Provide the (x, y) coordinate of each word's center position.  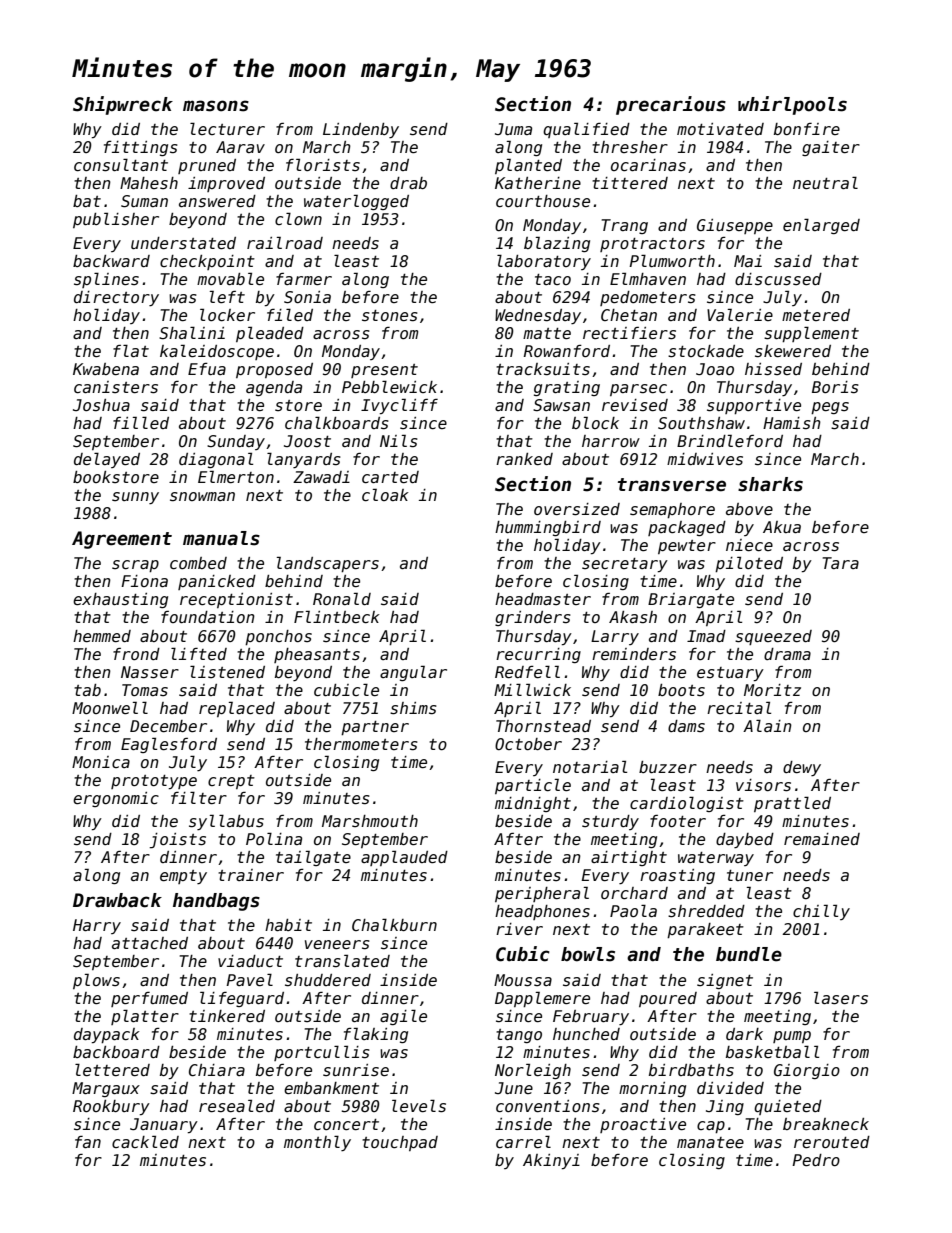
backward (111, 261)
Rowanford (567, 351)
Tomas (145, 690)
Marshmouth (370, 821)
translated (342, 960)
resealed (237, 1105)
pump (792, 1037)
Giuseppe (735, 226)
